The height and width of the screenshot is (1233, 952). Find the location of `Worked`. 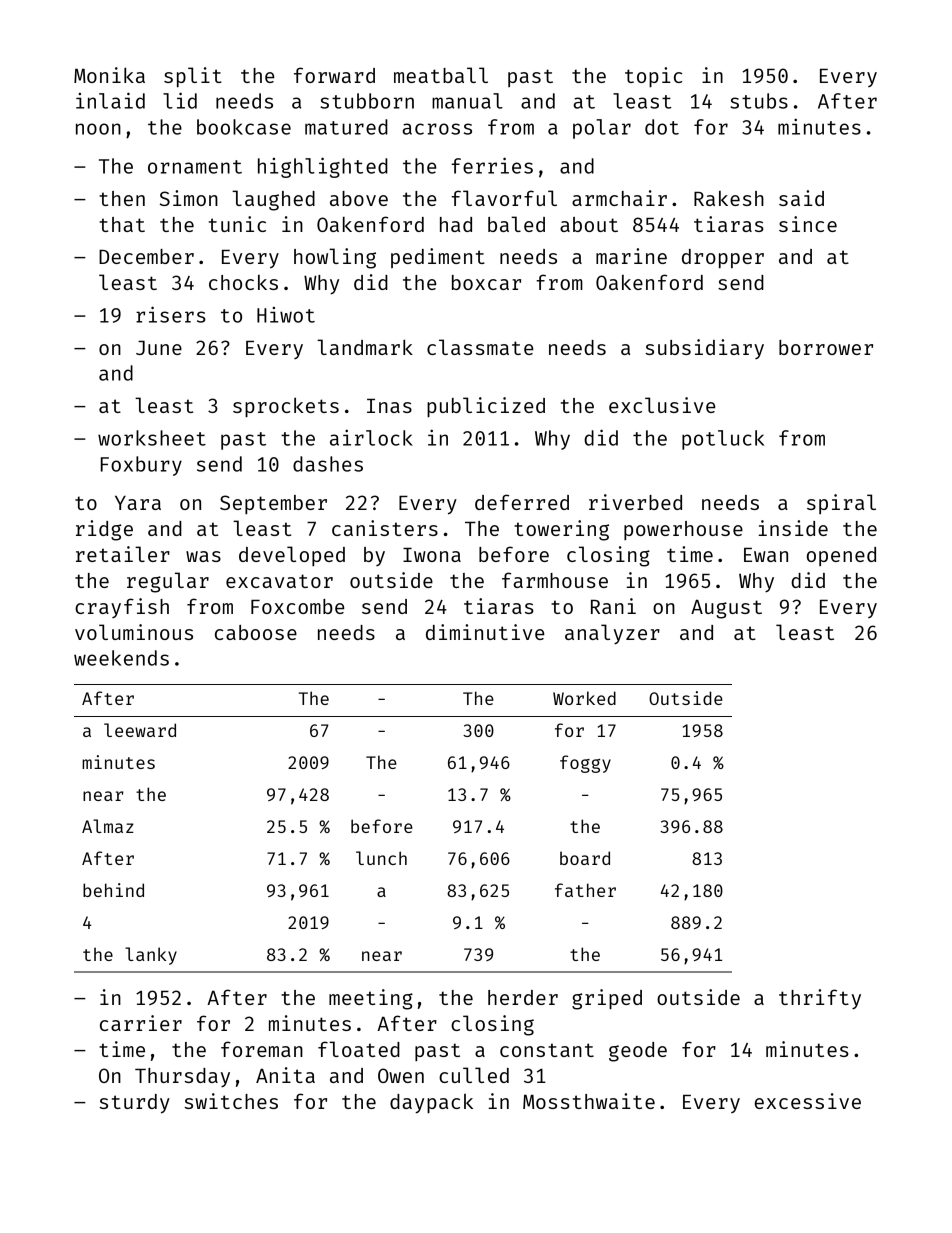

Worked is located at coordinates (584, 698).
